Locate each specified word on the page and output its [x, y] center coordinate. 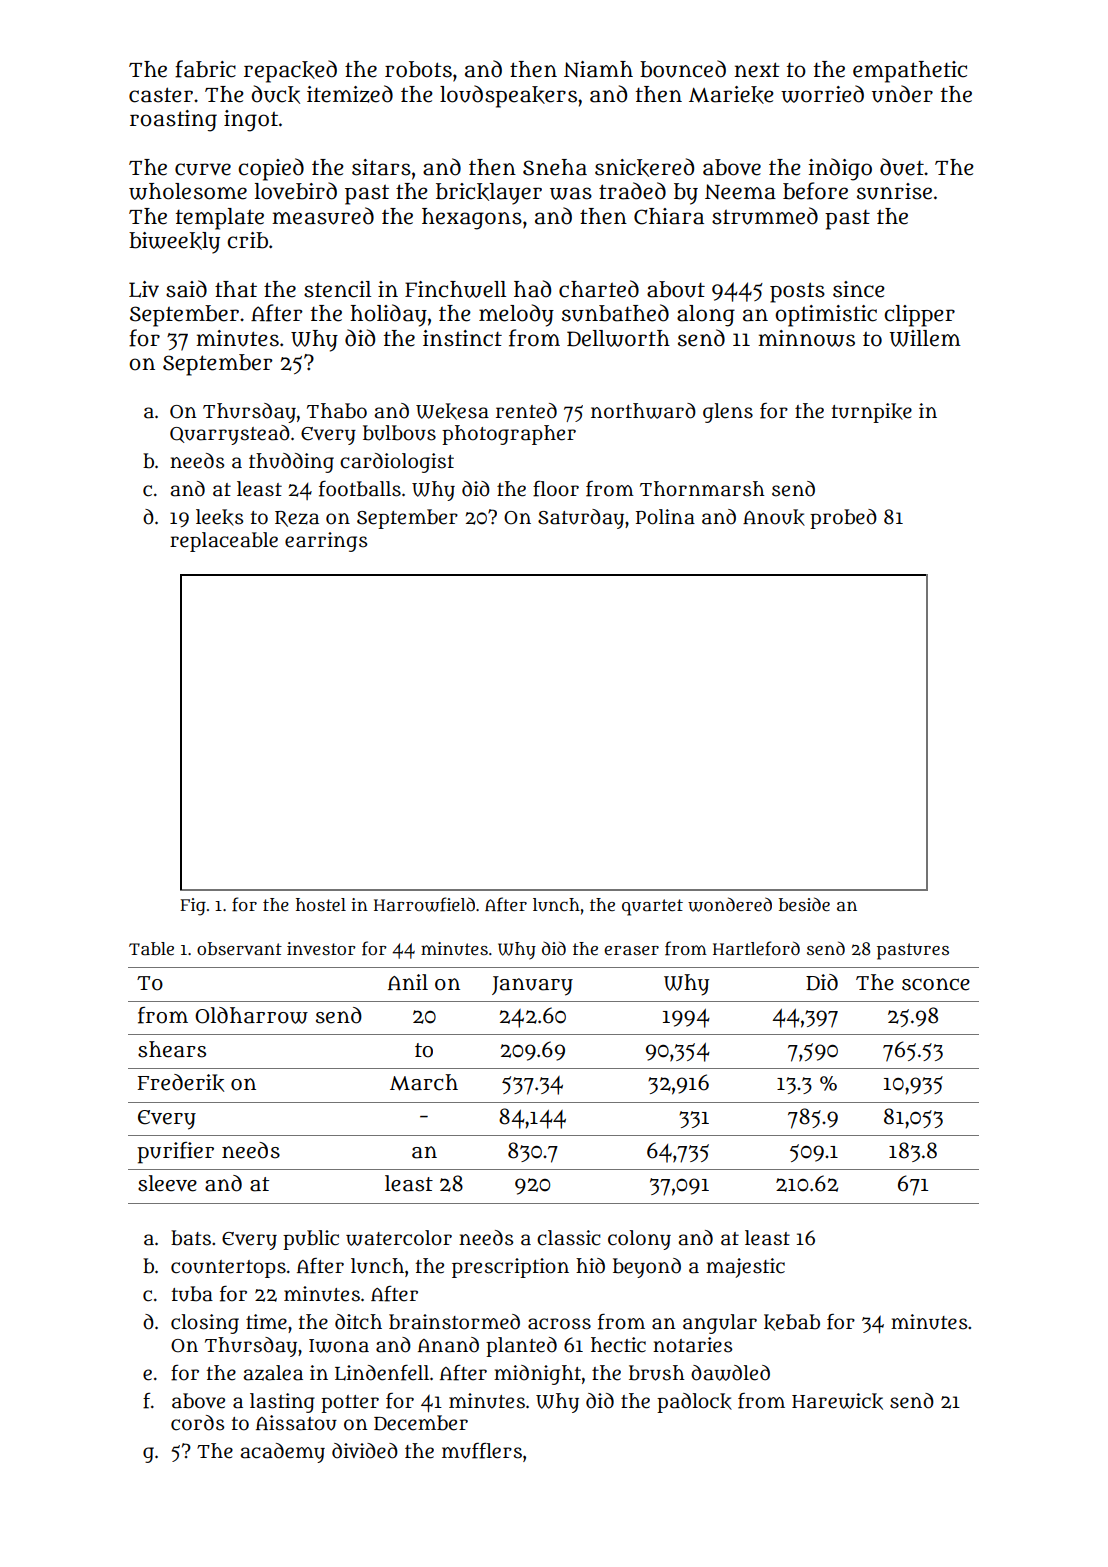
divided [365, 1451]
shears [172, 1049]
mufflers [482, 1451]
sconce [936, 984]
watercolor [399, 1238]
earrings [326, 542]
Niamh [598, 69]
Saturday [581, 519]
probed [843, 519]
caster [161, 95]
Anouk [774, 517]
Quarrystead [230, 435]
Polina [665, 517]
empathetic [910, 72]
